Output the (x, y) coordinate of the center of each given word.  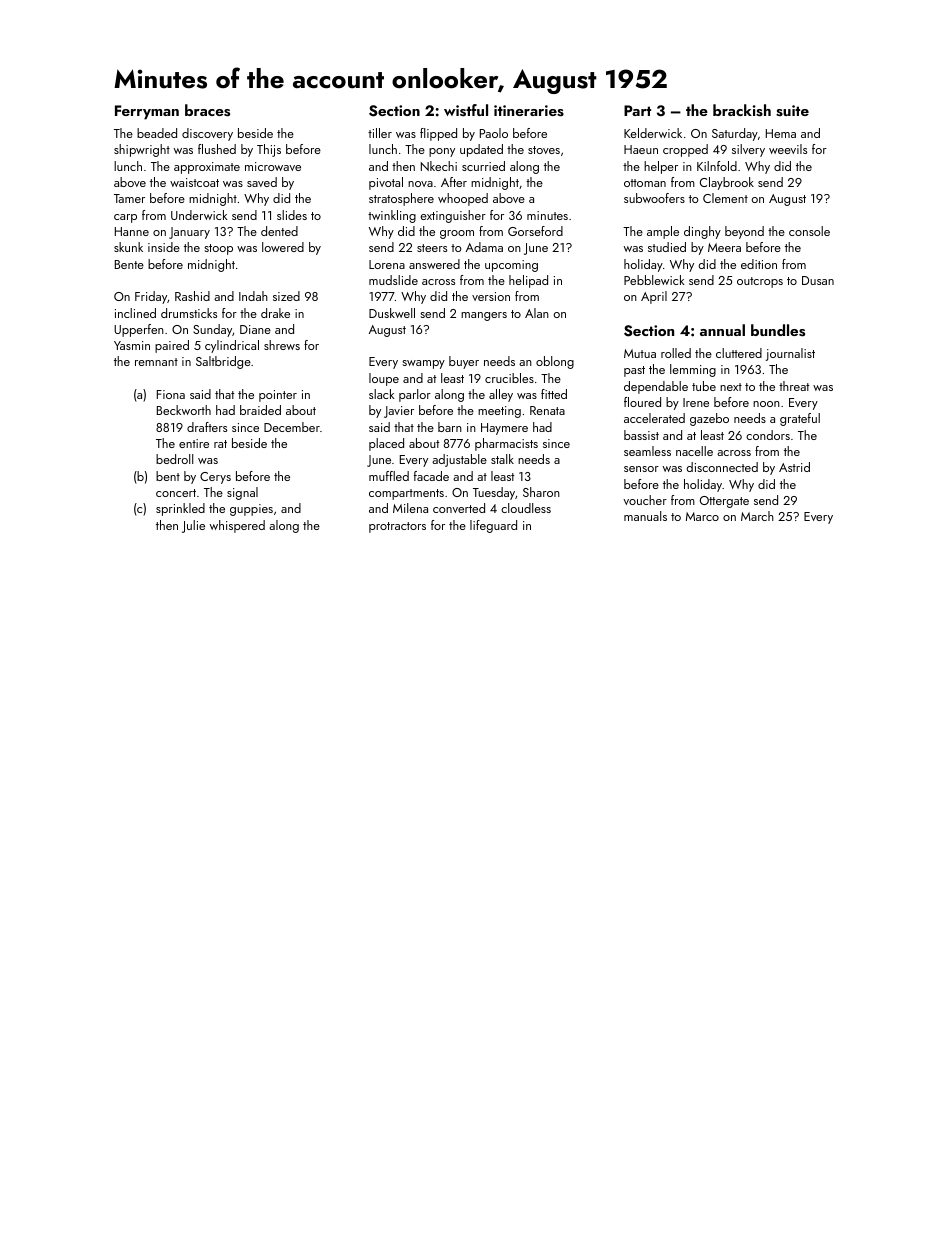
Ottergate (724, 502)
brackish (742, 110)
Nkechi (439, 166)
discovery (207, 134)
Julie (193, 526)
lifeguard (493, 526)
